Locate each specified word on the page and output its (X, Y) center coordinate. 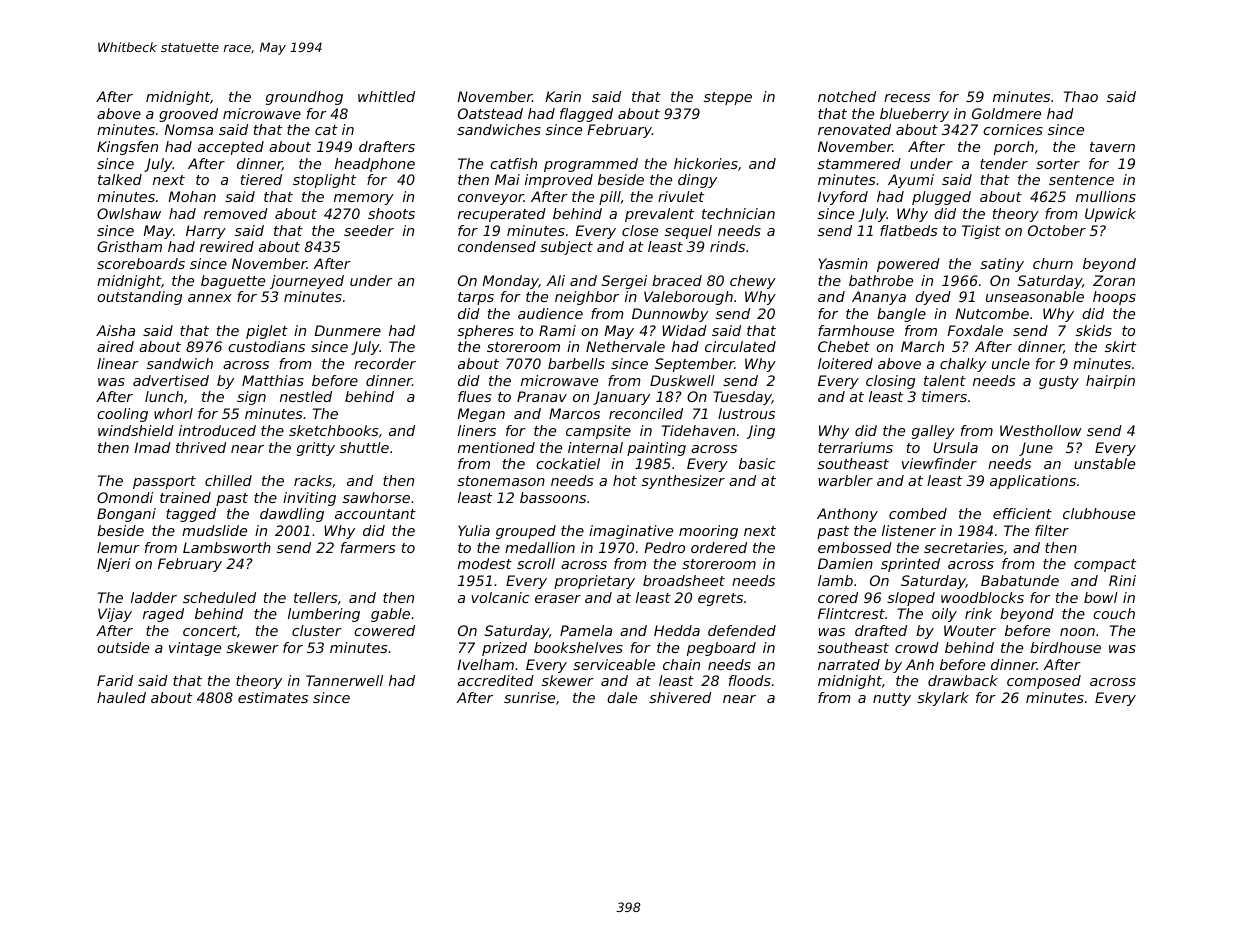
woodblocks (982, 597)
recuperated (502, 215)
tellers (316, 597)
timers (944, 396)
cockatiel (568, 463)
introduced (217, 430)
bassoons (553, 497)
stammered (859, 163)
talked (120, 179)
